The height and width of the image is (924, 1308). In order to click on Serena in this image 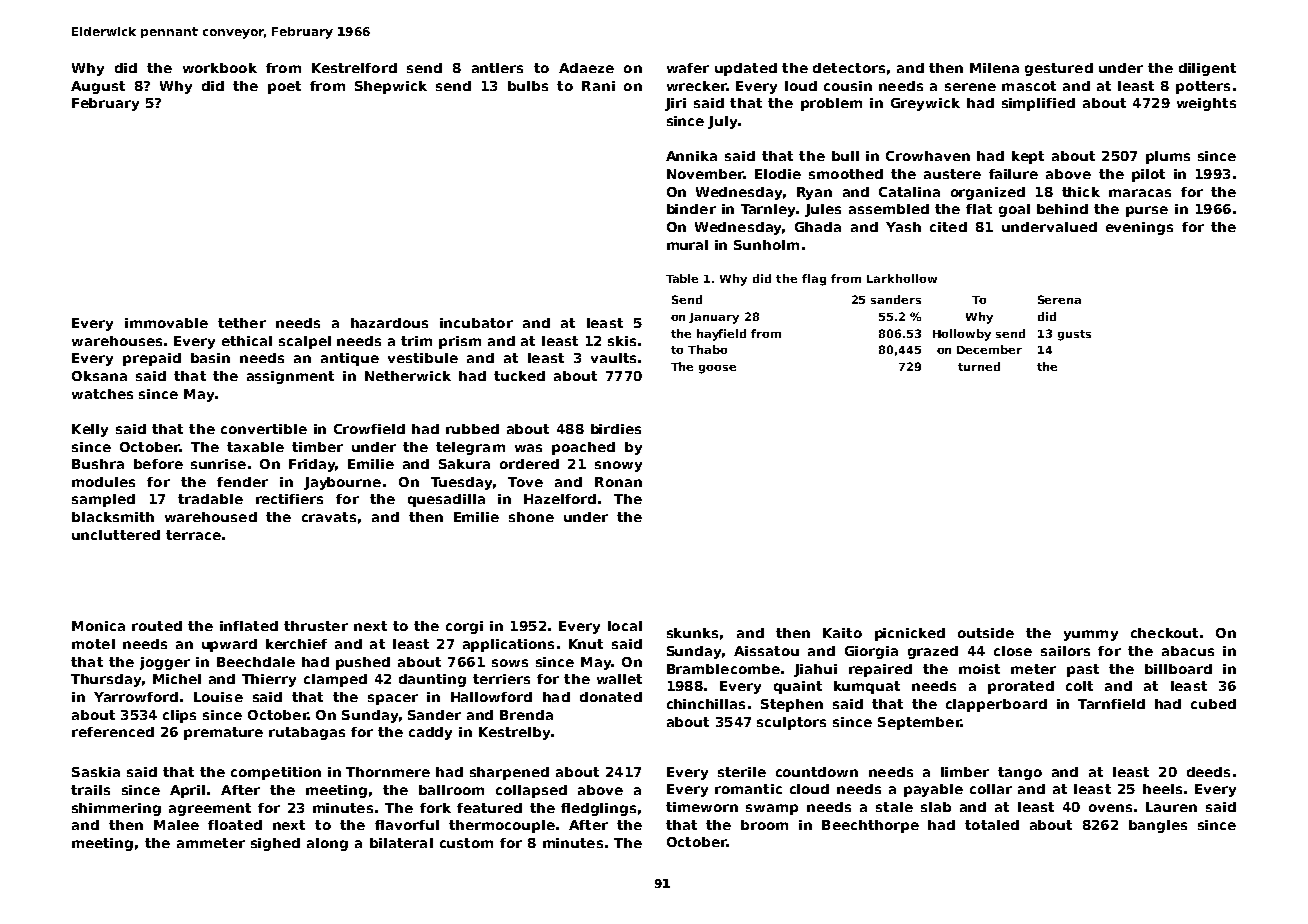, I will do `click(1059, 299)`.
